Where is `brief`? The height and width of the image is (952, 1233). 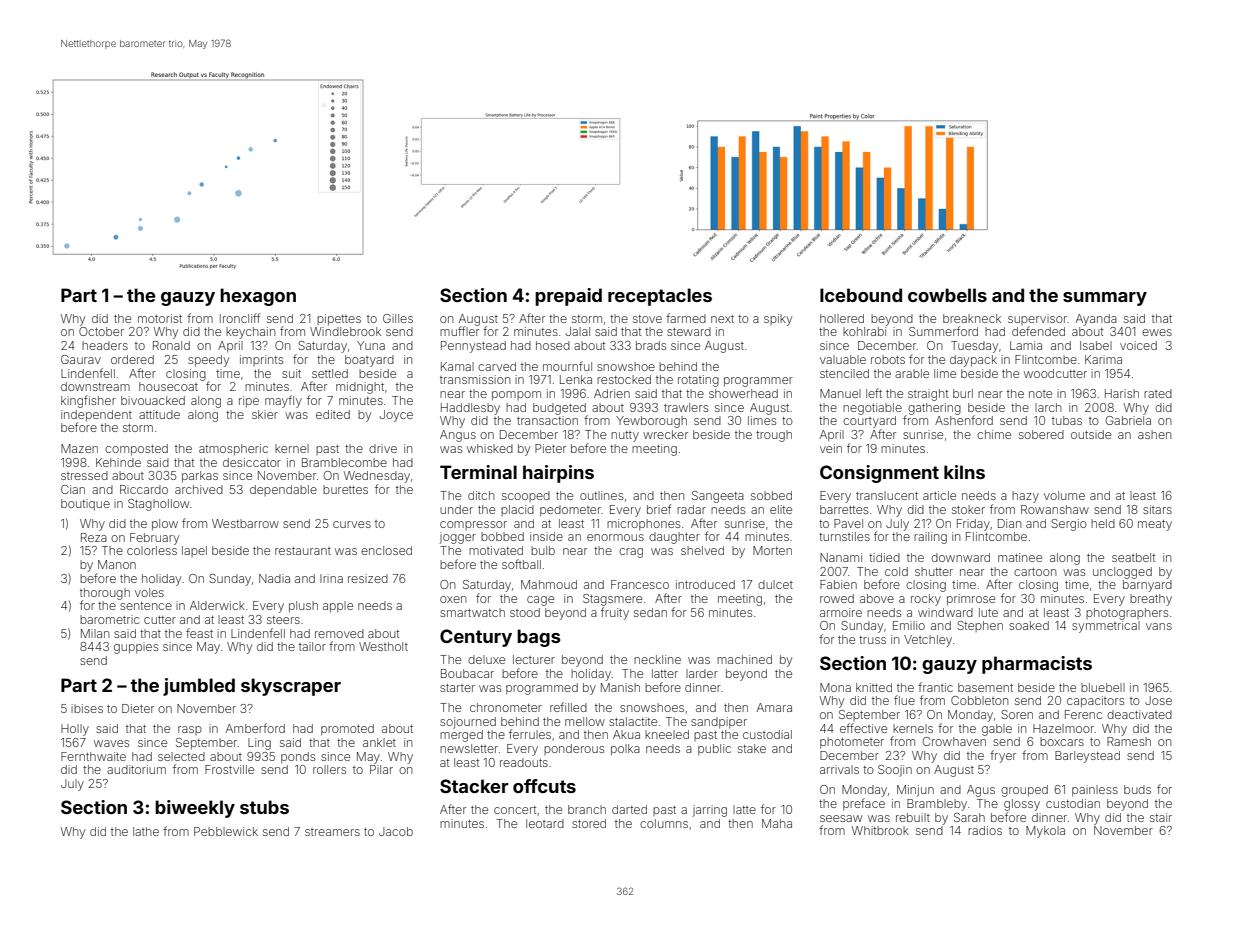
brief is located at coordinates (659, 509).
